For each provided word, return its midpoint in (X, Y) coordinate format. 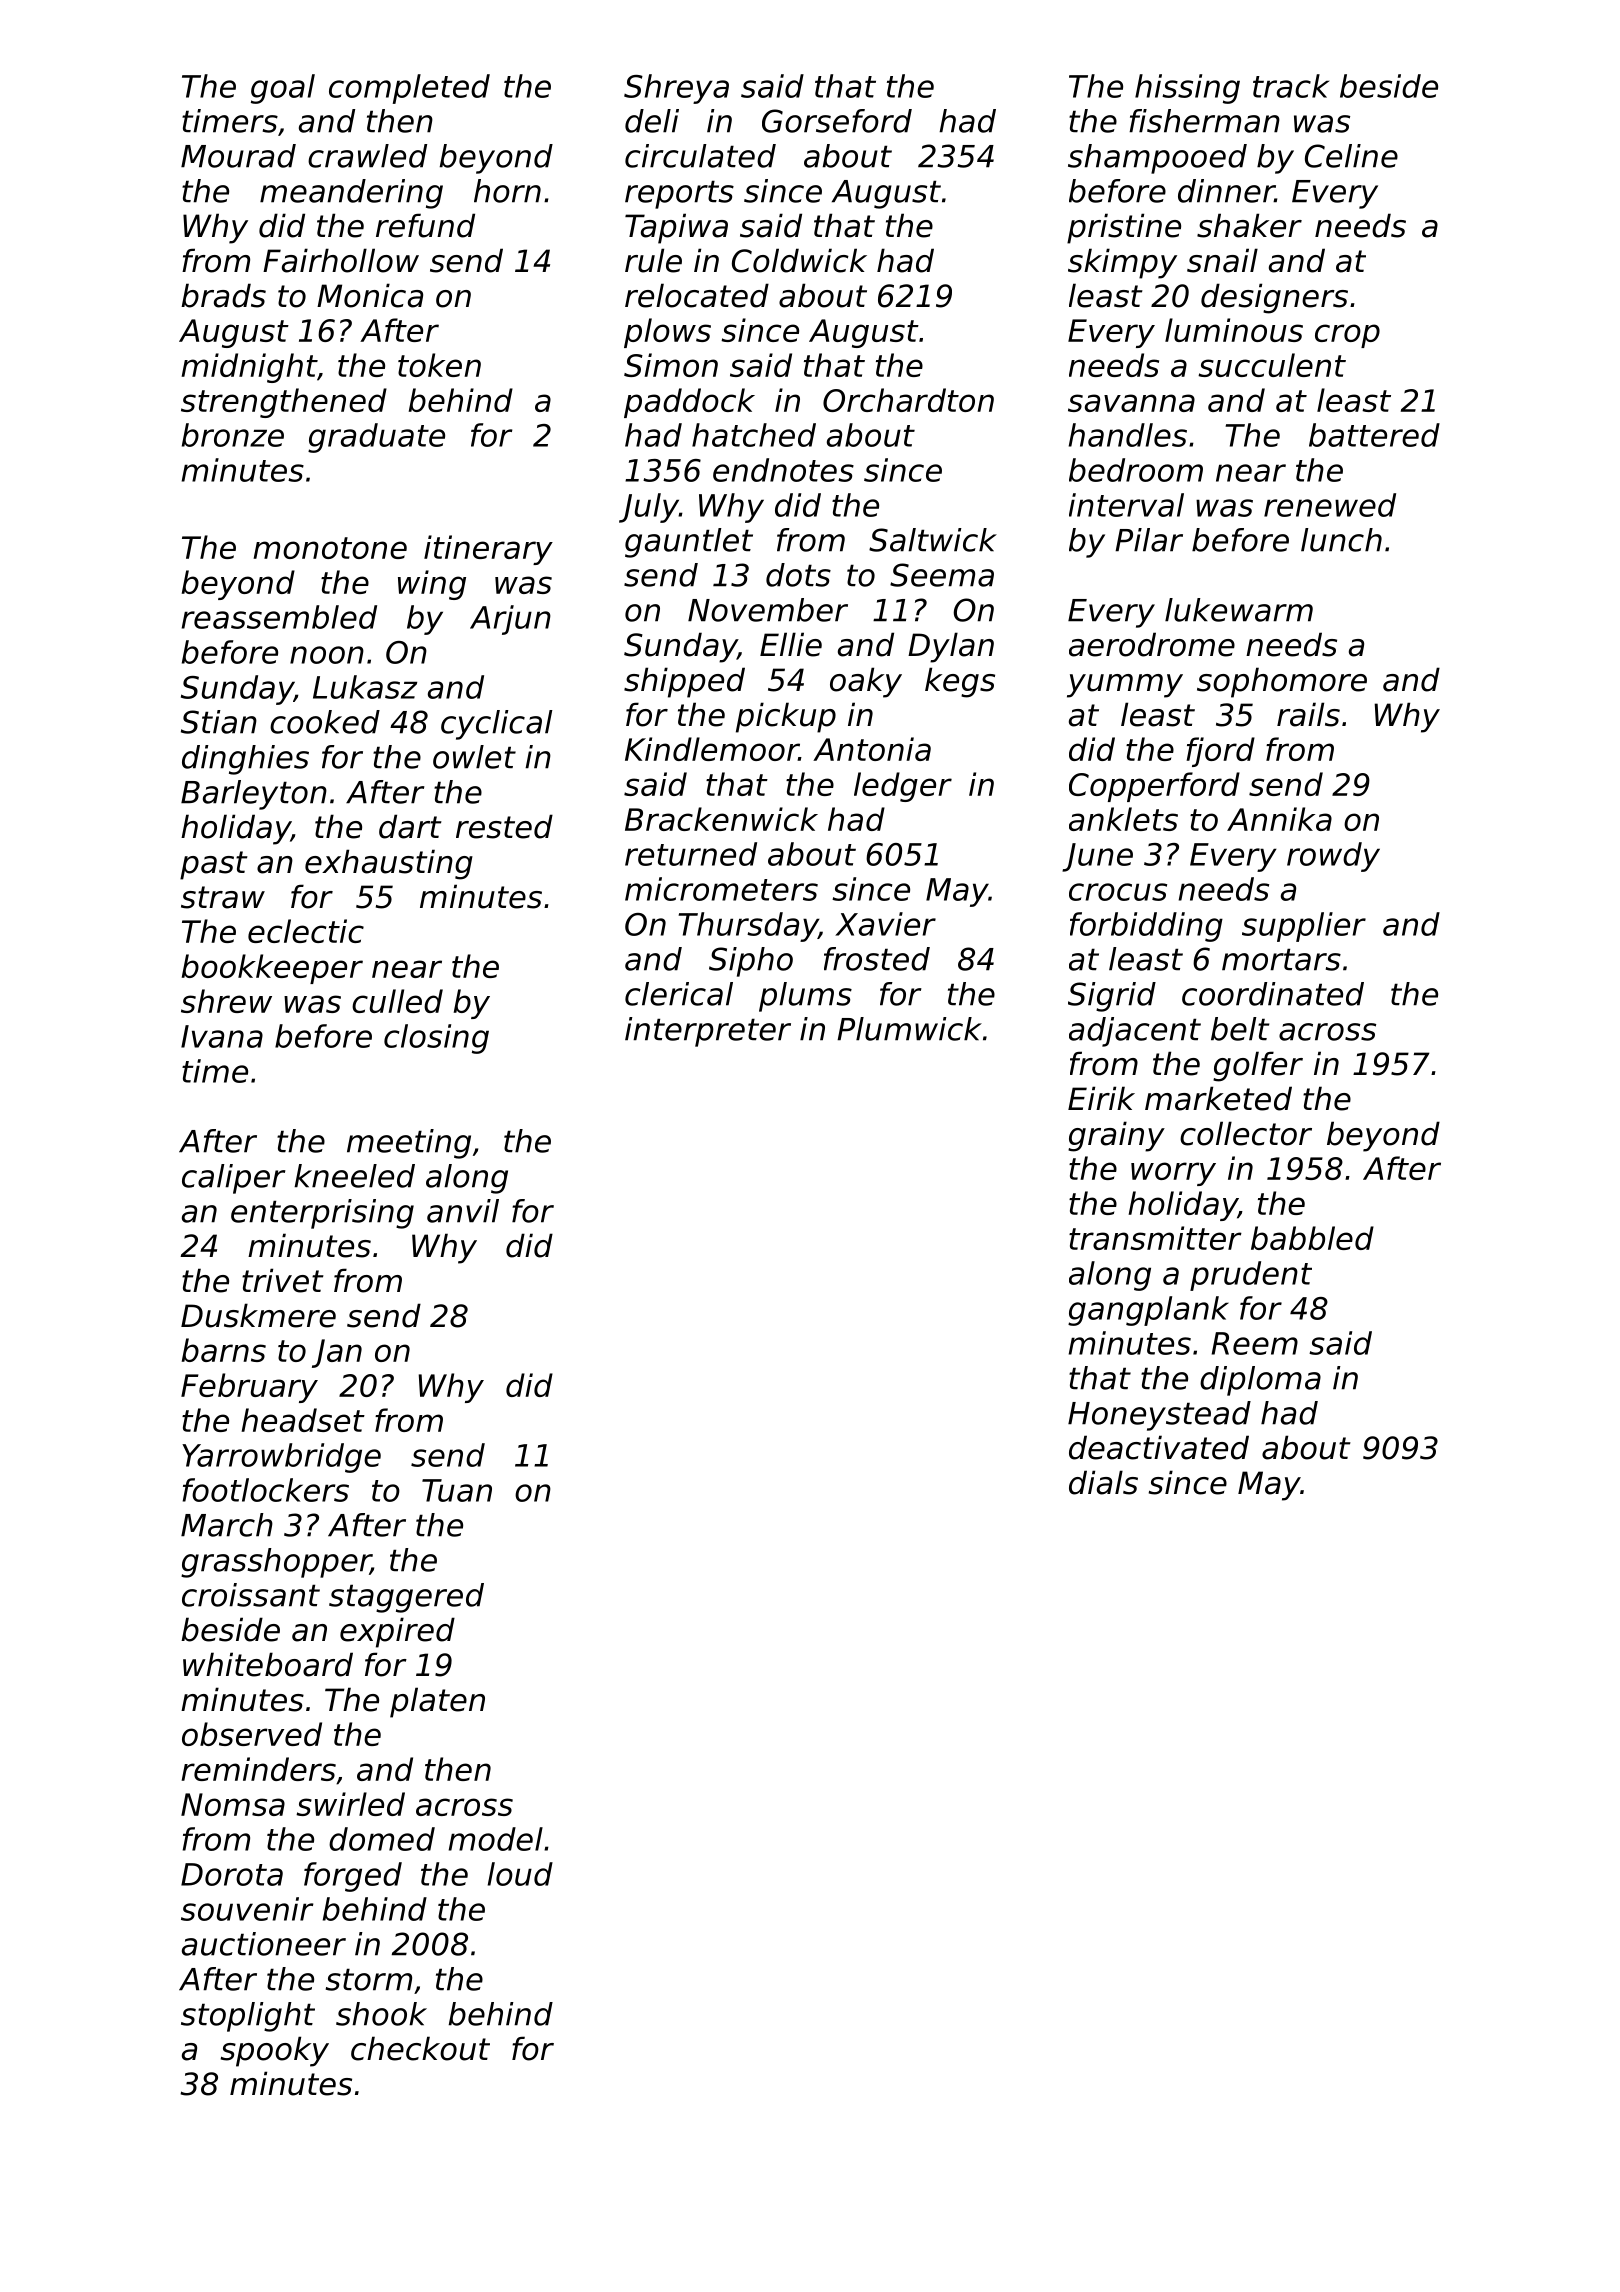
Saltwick (933, 540)
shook (381, 2014)
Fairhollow (341, 260)
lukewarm (1239, 610)
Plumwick (909, 1029)
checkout (420, 2048)
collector (1246, 1133)
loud (520, 1874)
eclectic (306, 931)
